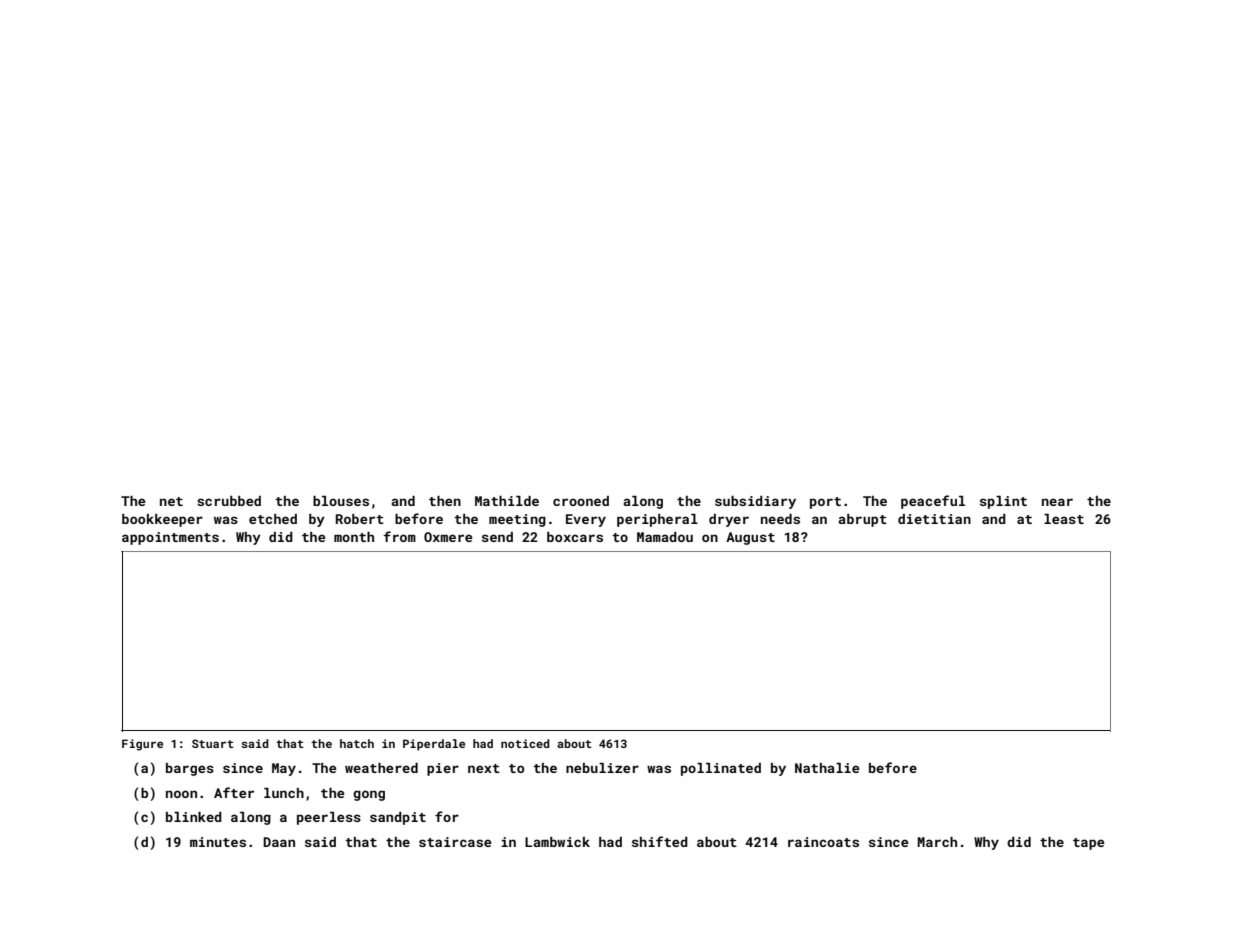 This image has height=952, width=1233. Describe the element at coordinates (279, 842) in the image. I see `Daan` at that location.
